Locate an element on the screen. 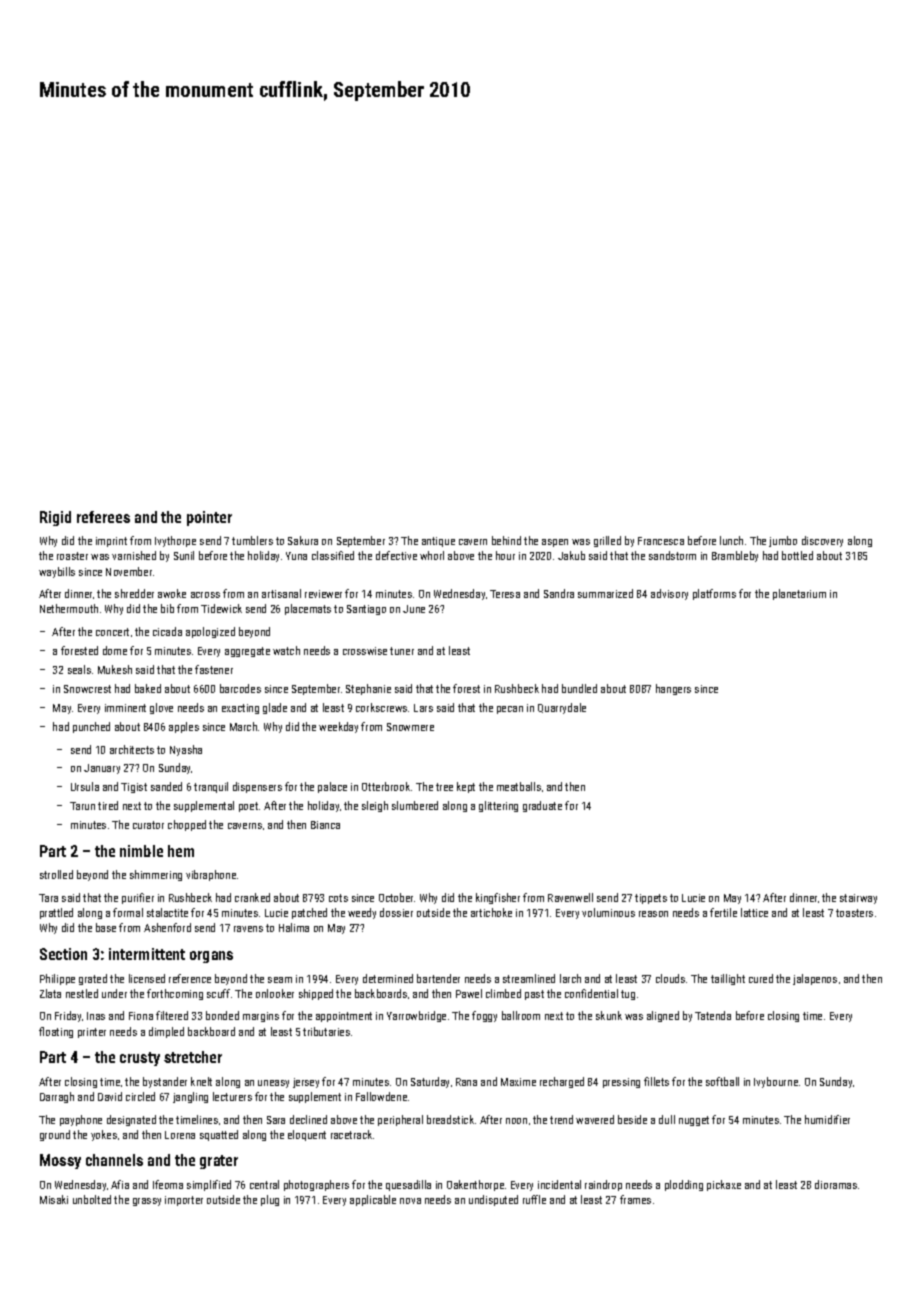  seals is located at coordinates (79, 669).
